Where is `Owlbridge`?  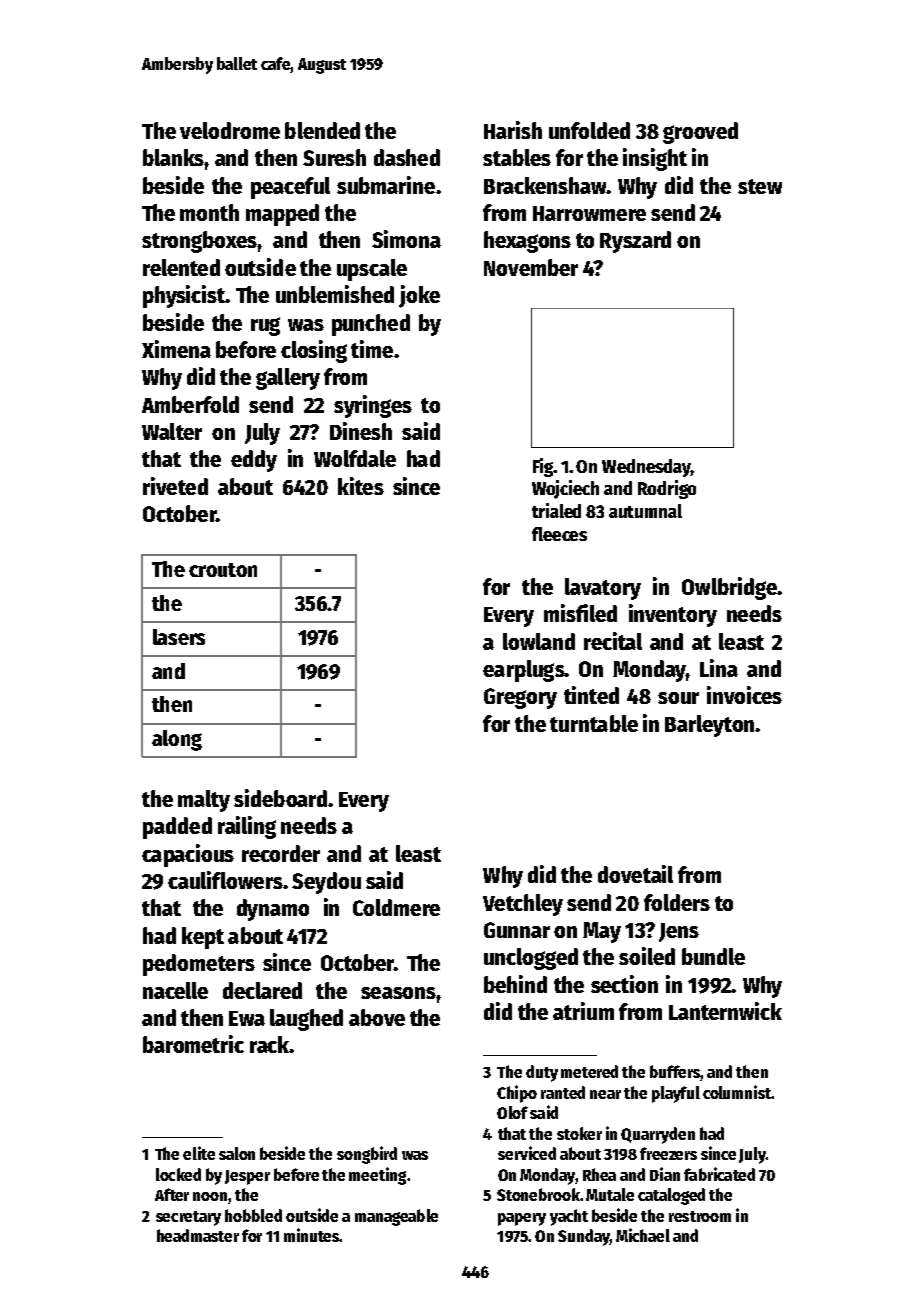 Owlbridge is located at coordinates (729, 588).
